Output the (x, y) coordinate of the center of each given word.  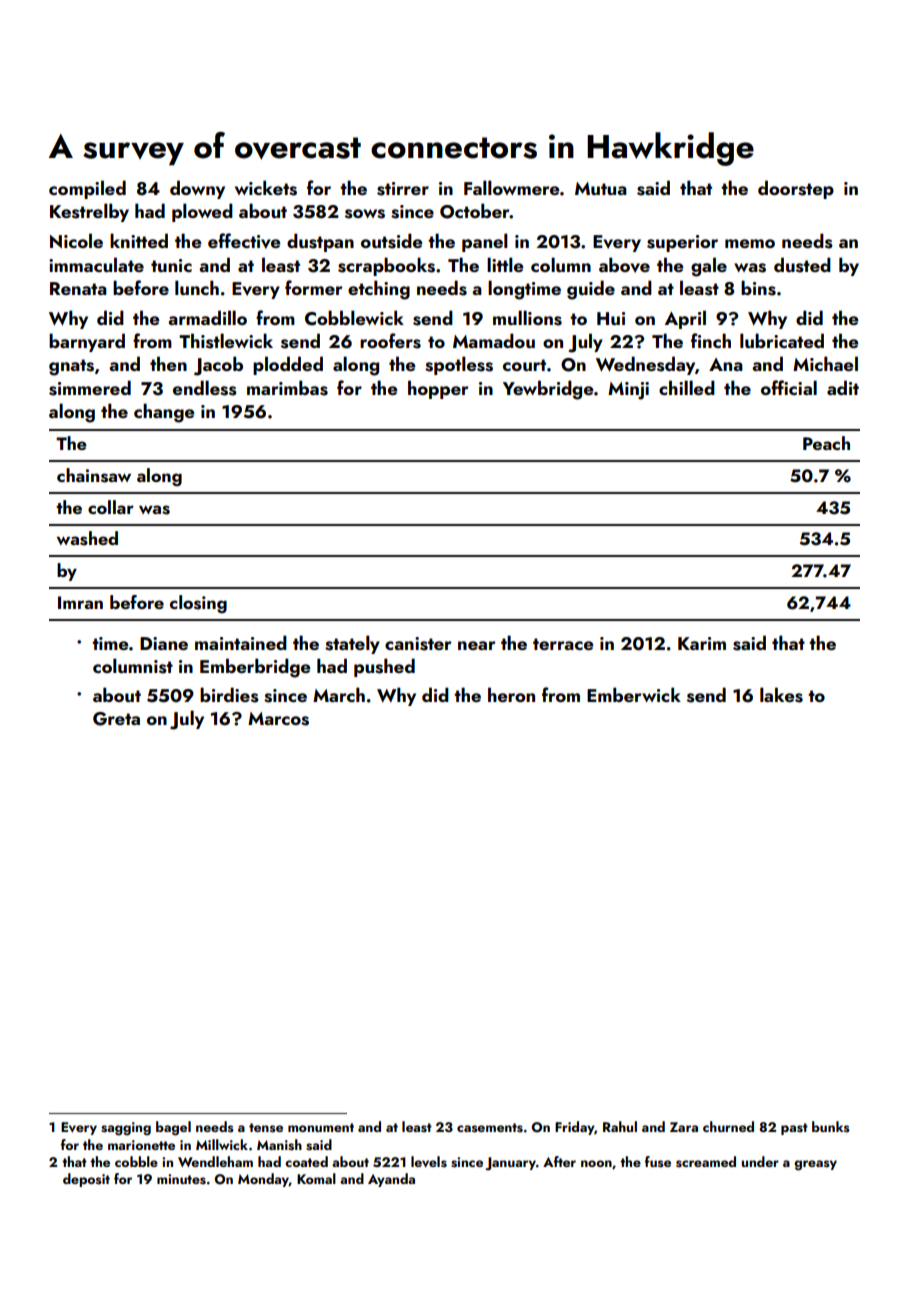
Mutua (601, 188)
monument (321, 1127)
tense (266, 1128)
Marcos (278, 719)
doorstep (796, 189)
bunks (831, 1127)
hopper (438, 389)
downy (197, 189)
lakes (781, 695)
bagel (173, 1128)
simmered (90, 388)
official (789, 387)
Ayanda (391, 1180)
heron (511, 694)
